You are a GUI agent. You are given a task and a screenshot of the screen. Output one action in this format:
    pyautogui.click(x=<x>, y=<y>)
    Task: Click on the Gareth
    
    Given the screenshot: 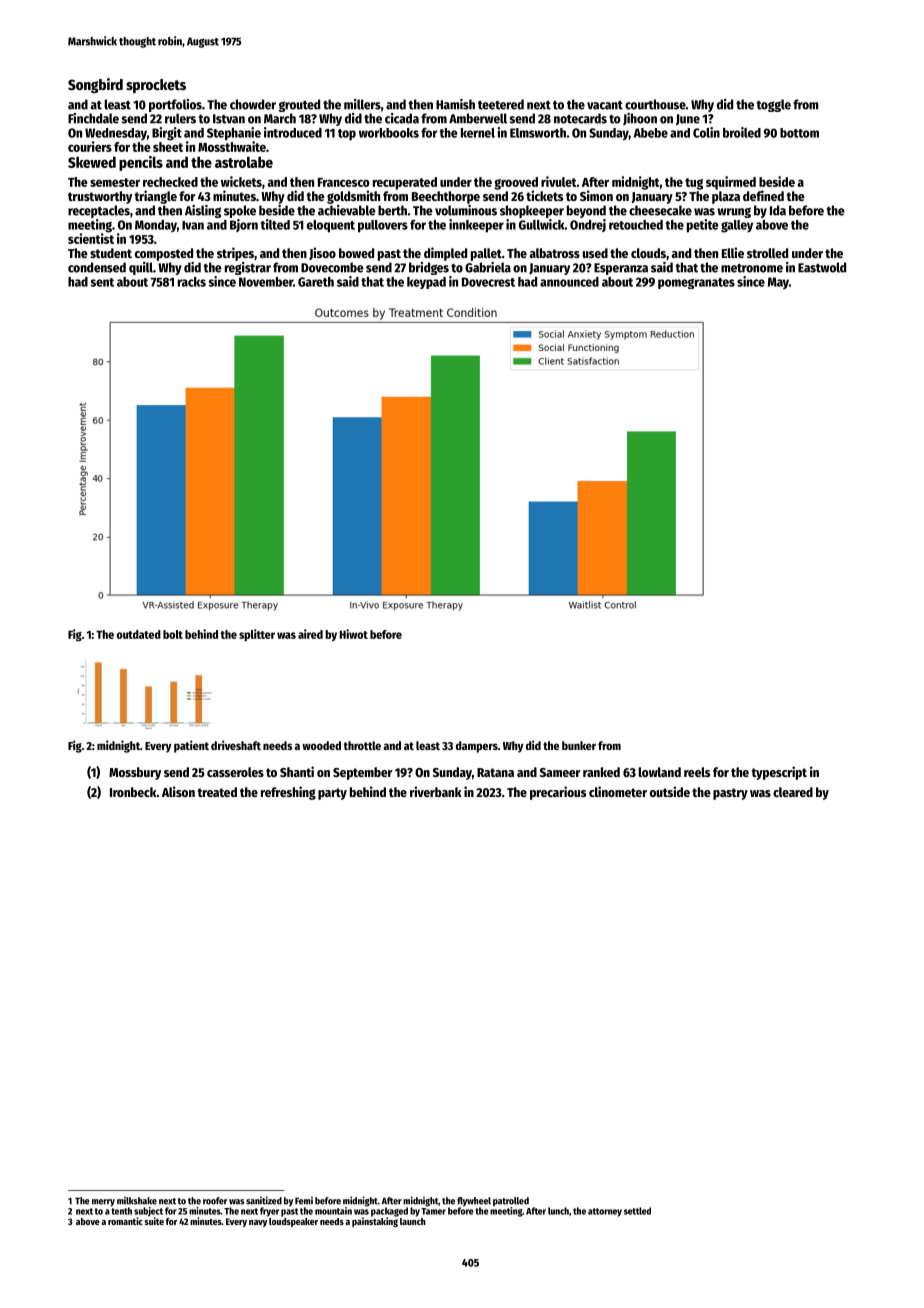 What is the action you would take?
    pyautogui.click(x=316, y=282)
